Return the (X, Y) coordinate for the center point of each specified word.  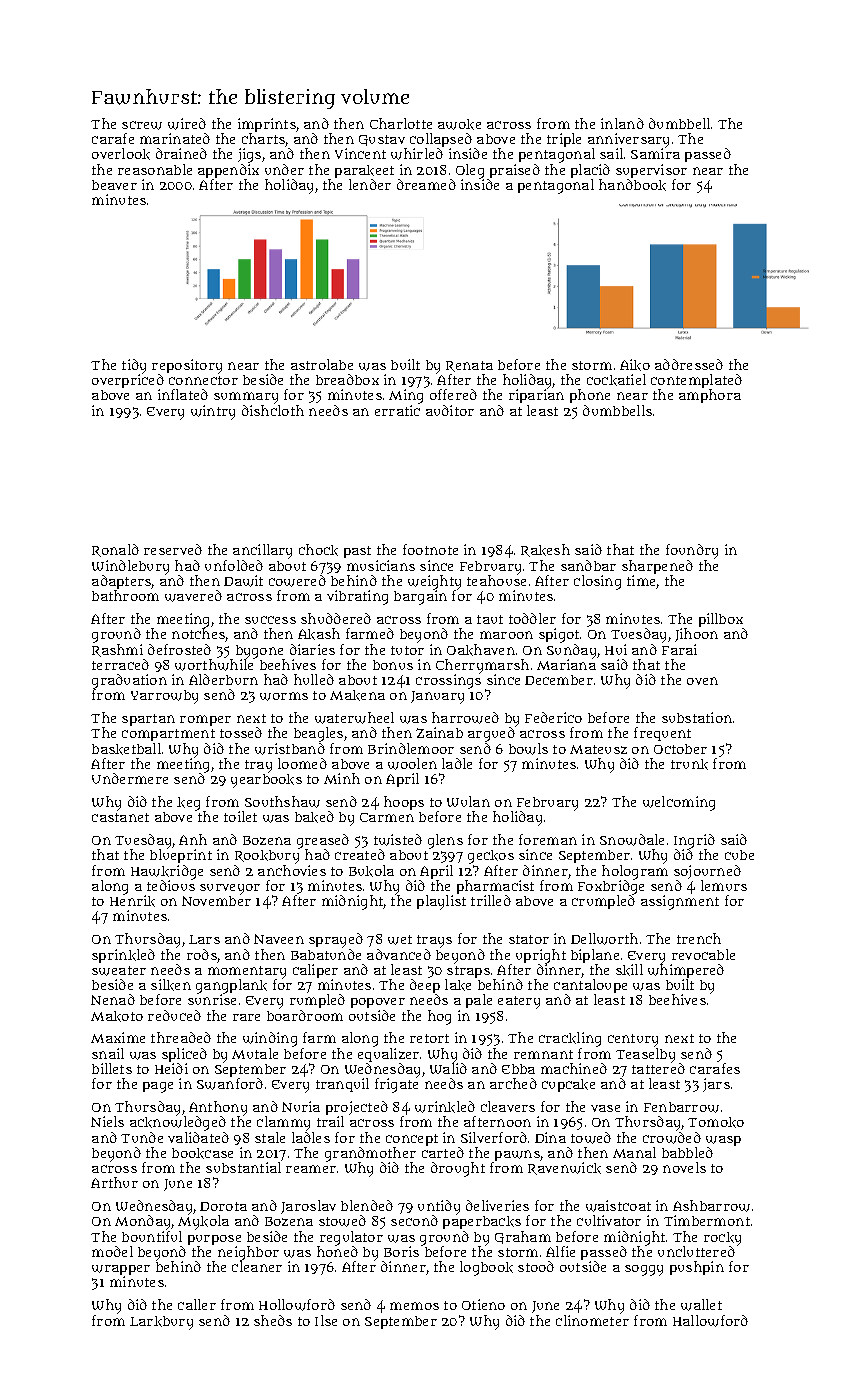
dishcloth (273, 410)
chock (318, 550)
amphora (710, 396)
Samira (655, 154)
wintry (213, 412)
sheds (273, 1320)
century (633, 1040)
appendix (228, 171)
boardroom (305, 1015)
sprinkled (123, 956)
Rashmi (117, 650)
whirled (417, 154)
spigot (559, 635)
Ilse (326, 1320)
